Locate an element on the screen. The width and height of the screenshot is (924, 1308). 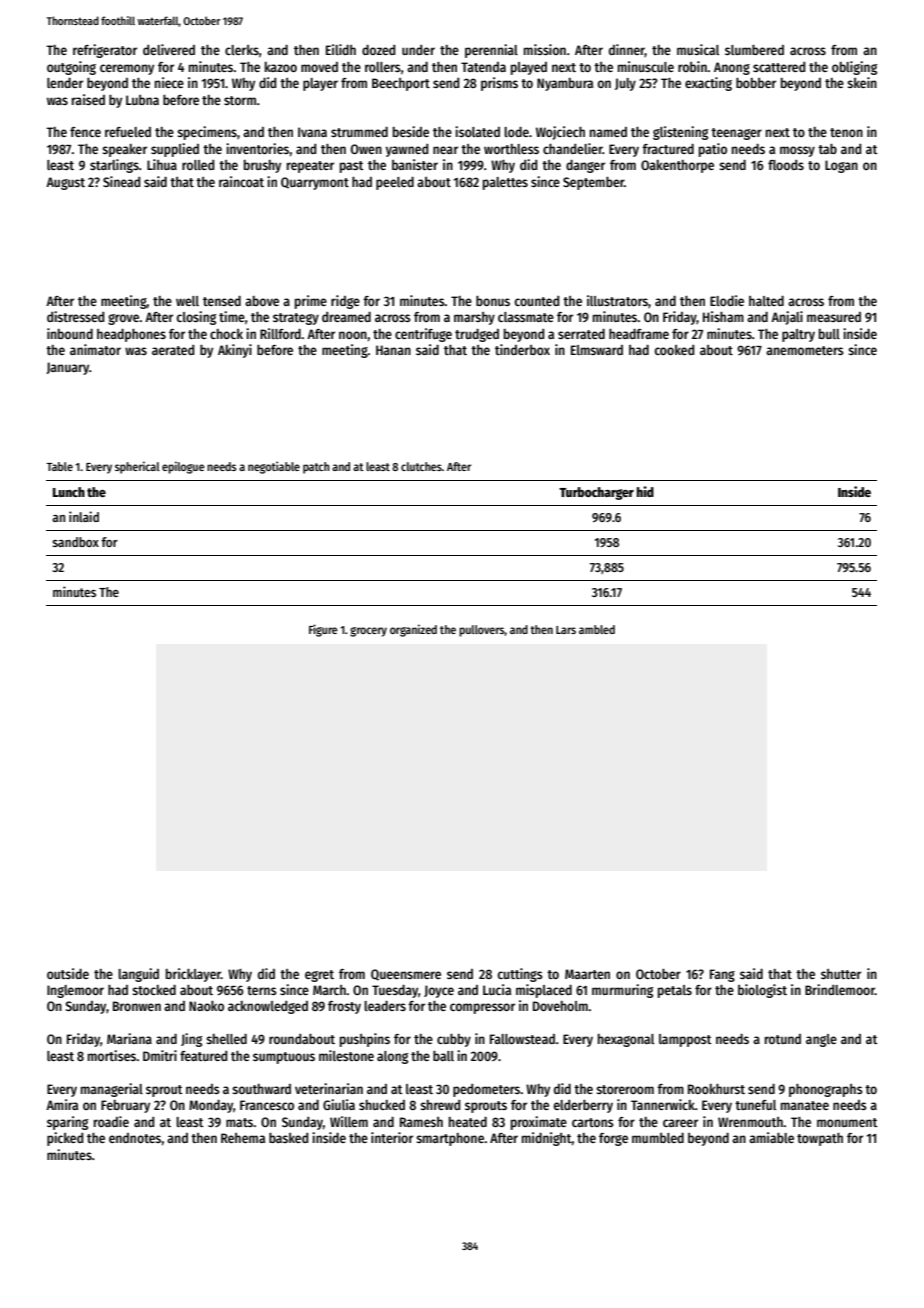
palettes is located at coordinates (505, 183).
